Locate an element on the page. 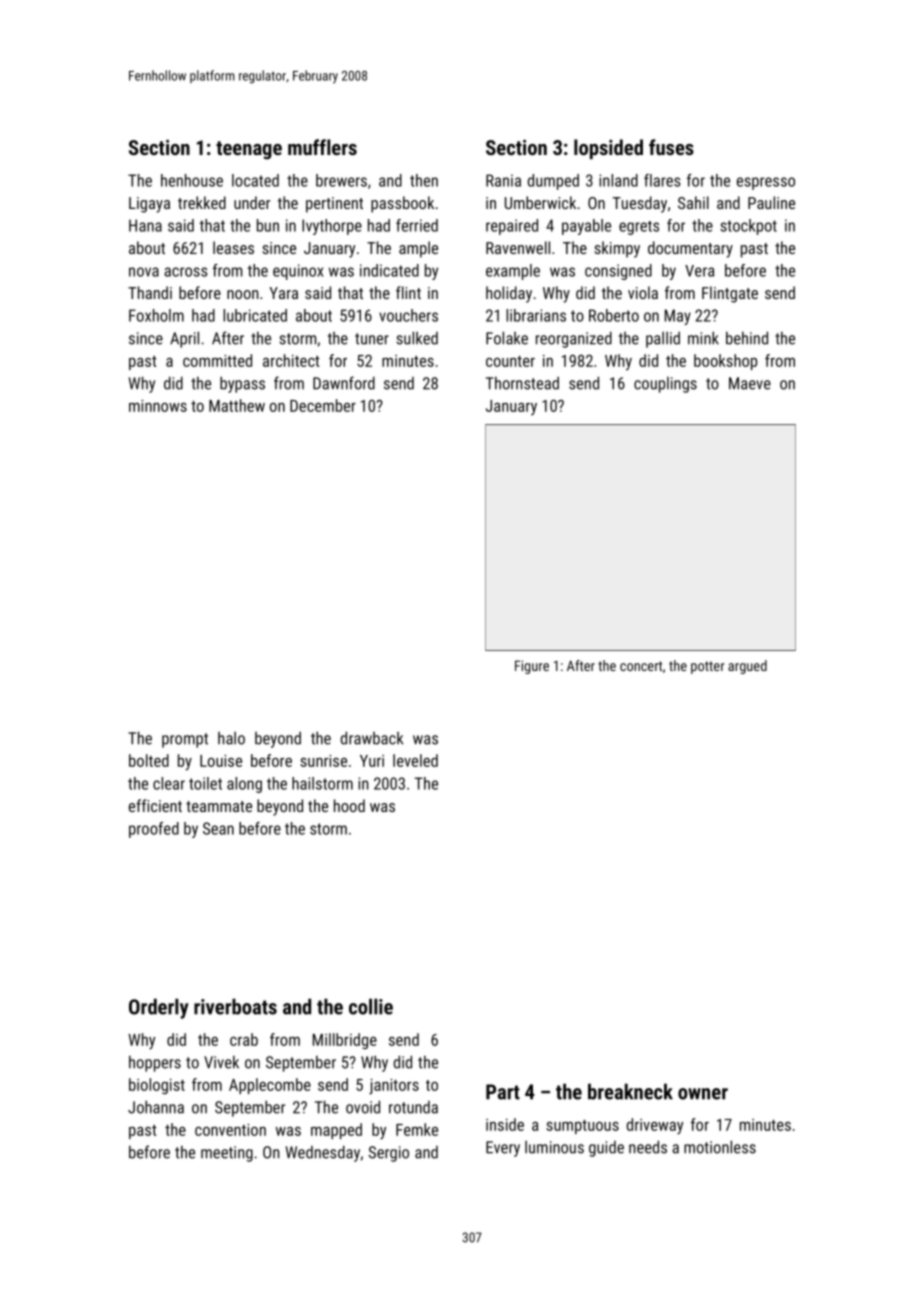  Thornstead is located at coordinates (522, 383).
